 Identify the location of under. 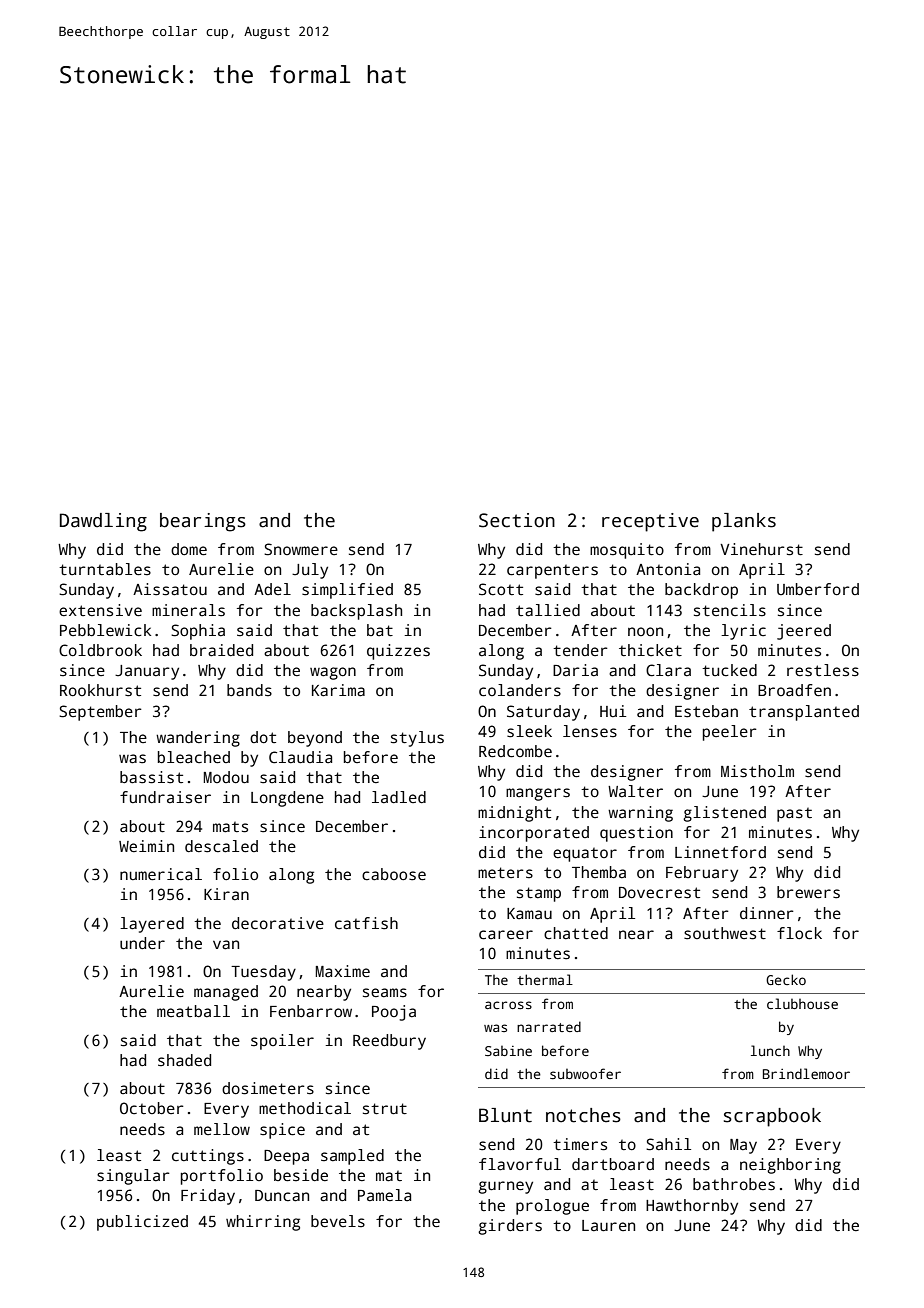
(142, 943).
